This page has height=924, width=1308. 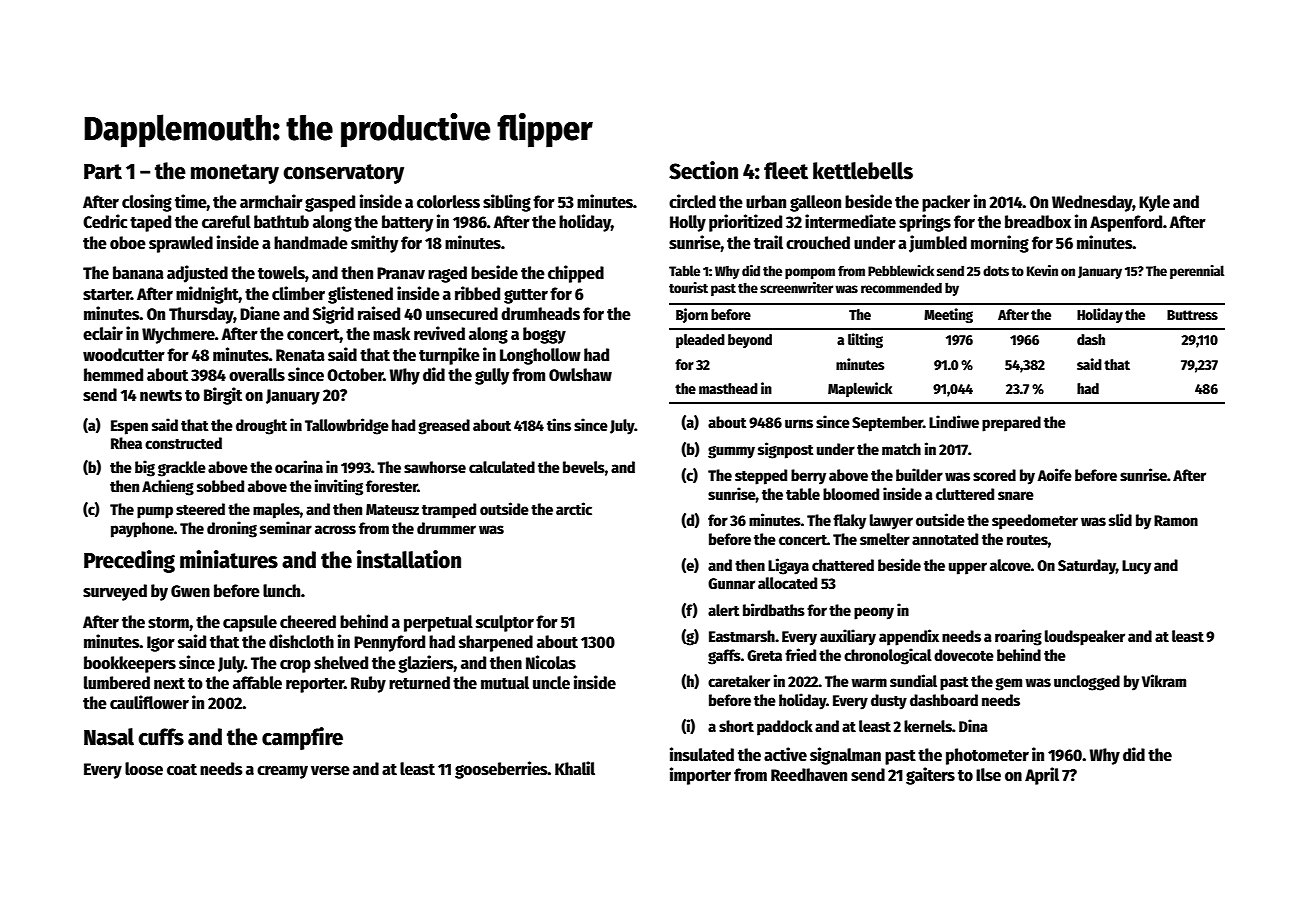 What do you see at coordinates (1085, 638) in the page?
I see `loudspeaker` at bounding box center [1085, 638].
